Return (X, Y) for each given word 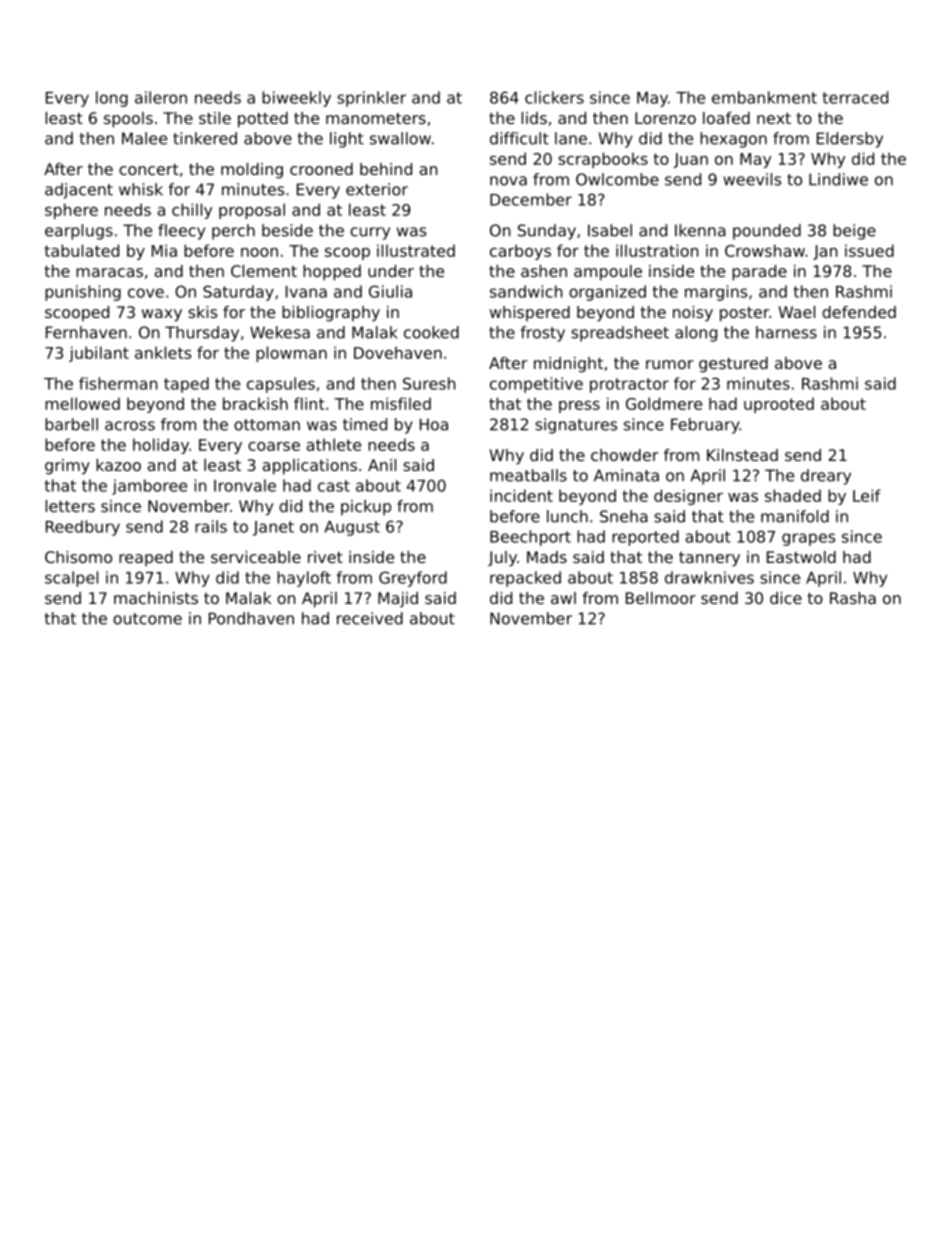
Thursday (202, 334)
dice (786, 598)
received (370, 618)
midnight (568, 365)
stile (215, 118)
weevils (752, 179)
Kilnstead (742, 455)
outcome (147, 619)
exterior (377, 189)
